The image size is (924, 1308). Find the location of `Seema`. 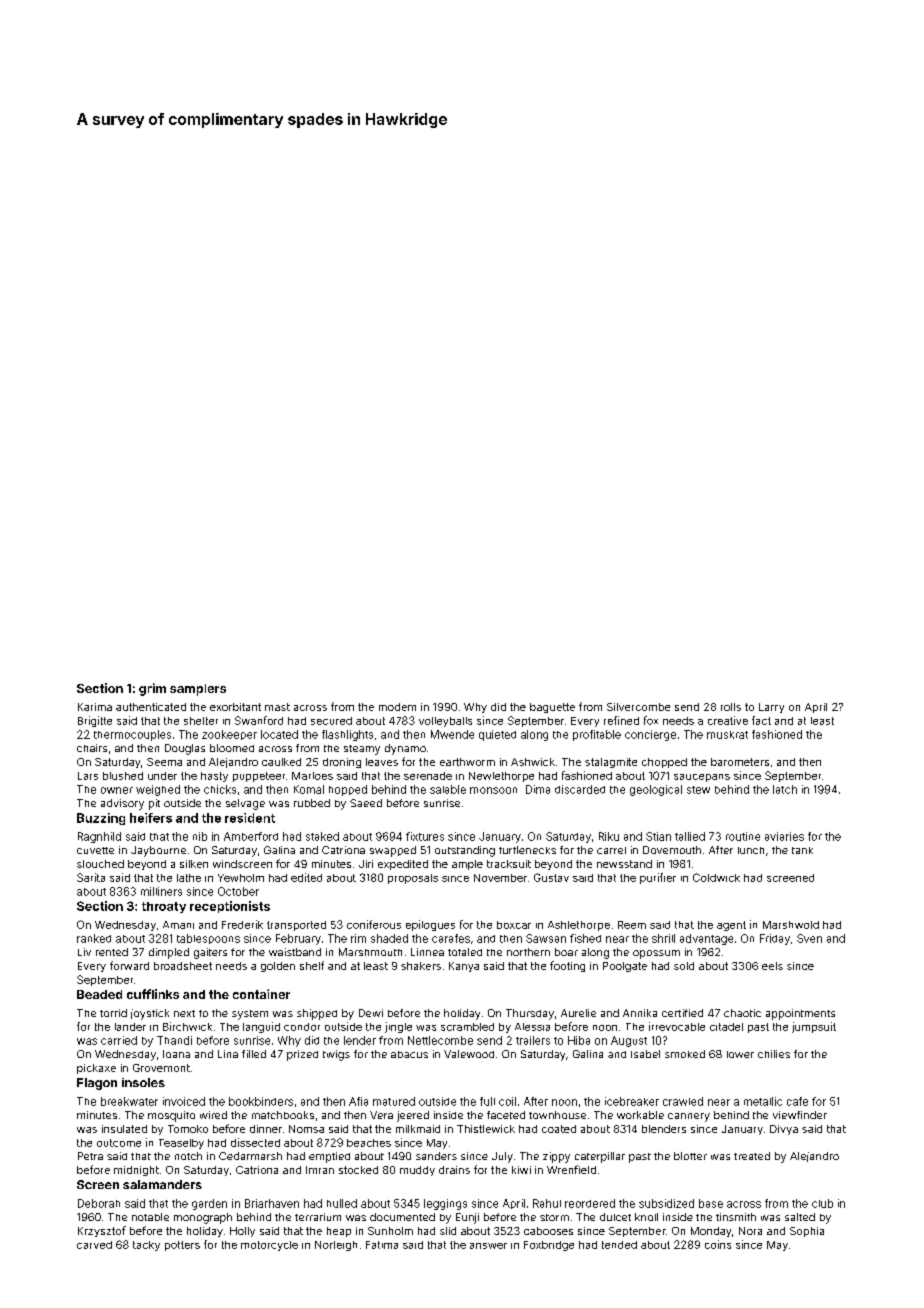

Seema is located at coordinates (164, 762).
